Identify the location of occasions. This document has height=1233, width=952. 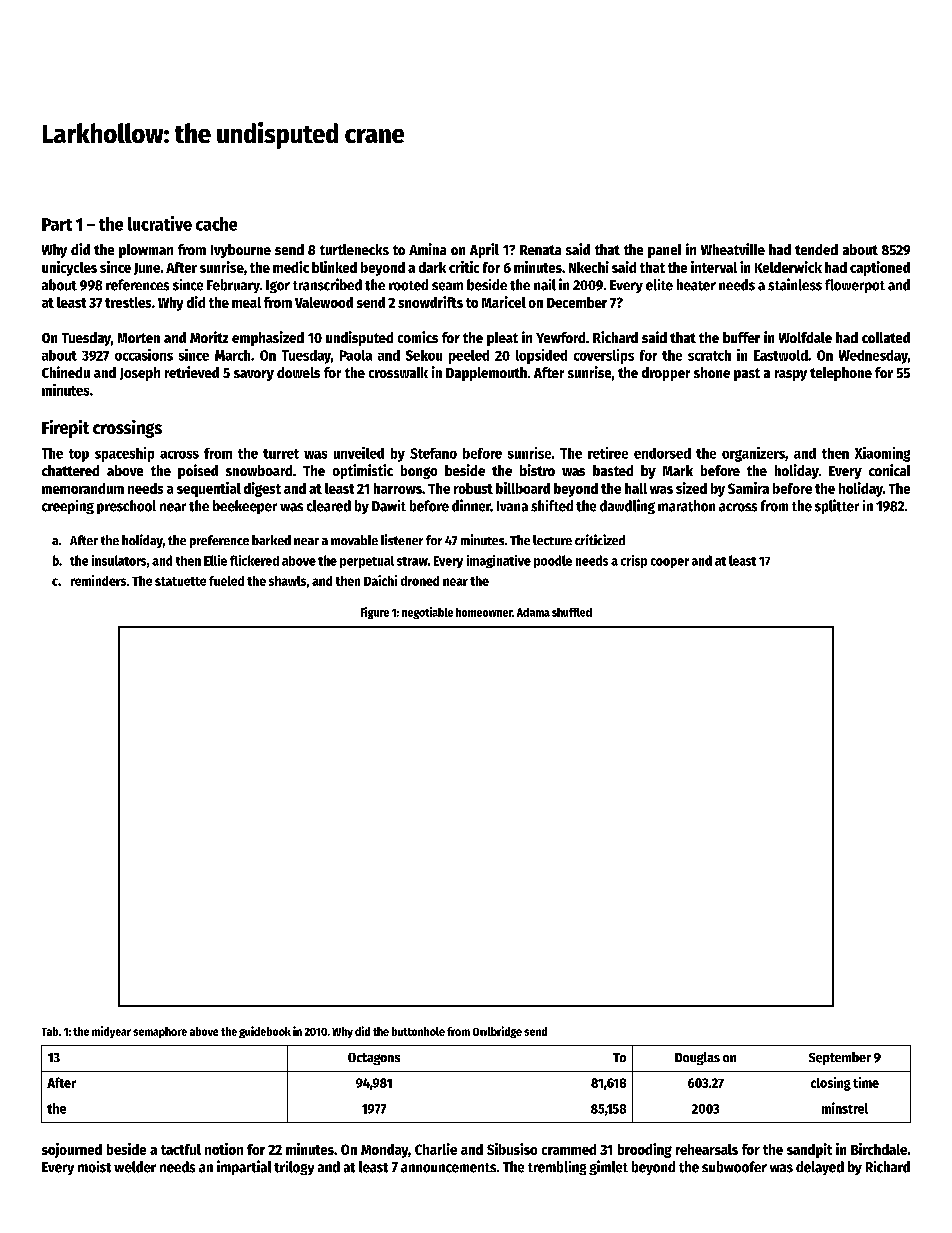
(144, 355).
